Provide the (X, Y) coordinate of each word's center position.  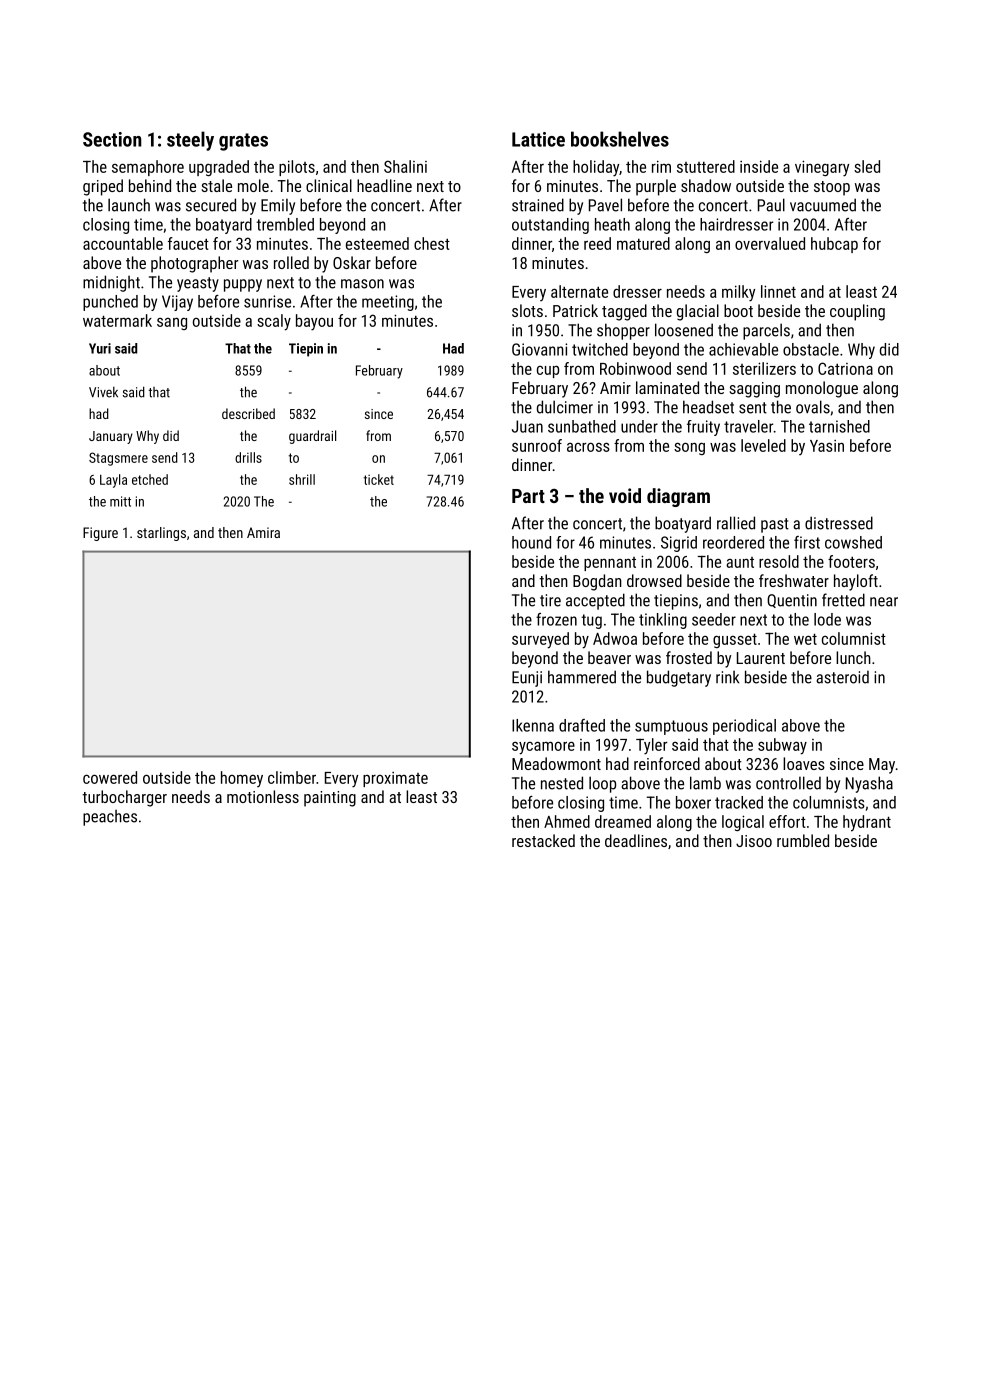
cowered (110, 777)
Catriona (845, 368)
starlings (161, 534)
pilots (297, 168)
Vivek (103, 392)
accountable (123, 243)
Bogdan (597, 582)
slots (527, 310)
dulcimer (565, 407)
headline (384, 185)
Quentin (792, 601)
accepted (595, 601)
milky (738, 293)
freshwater (794, 580)
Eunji (527, 679)
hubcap (834, 245)
